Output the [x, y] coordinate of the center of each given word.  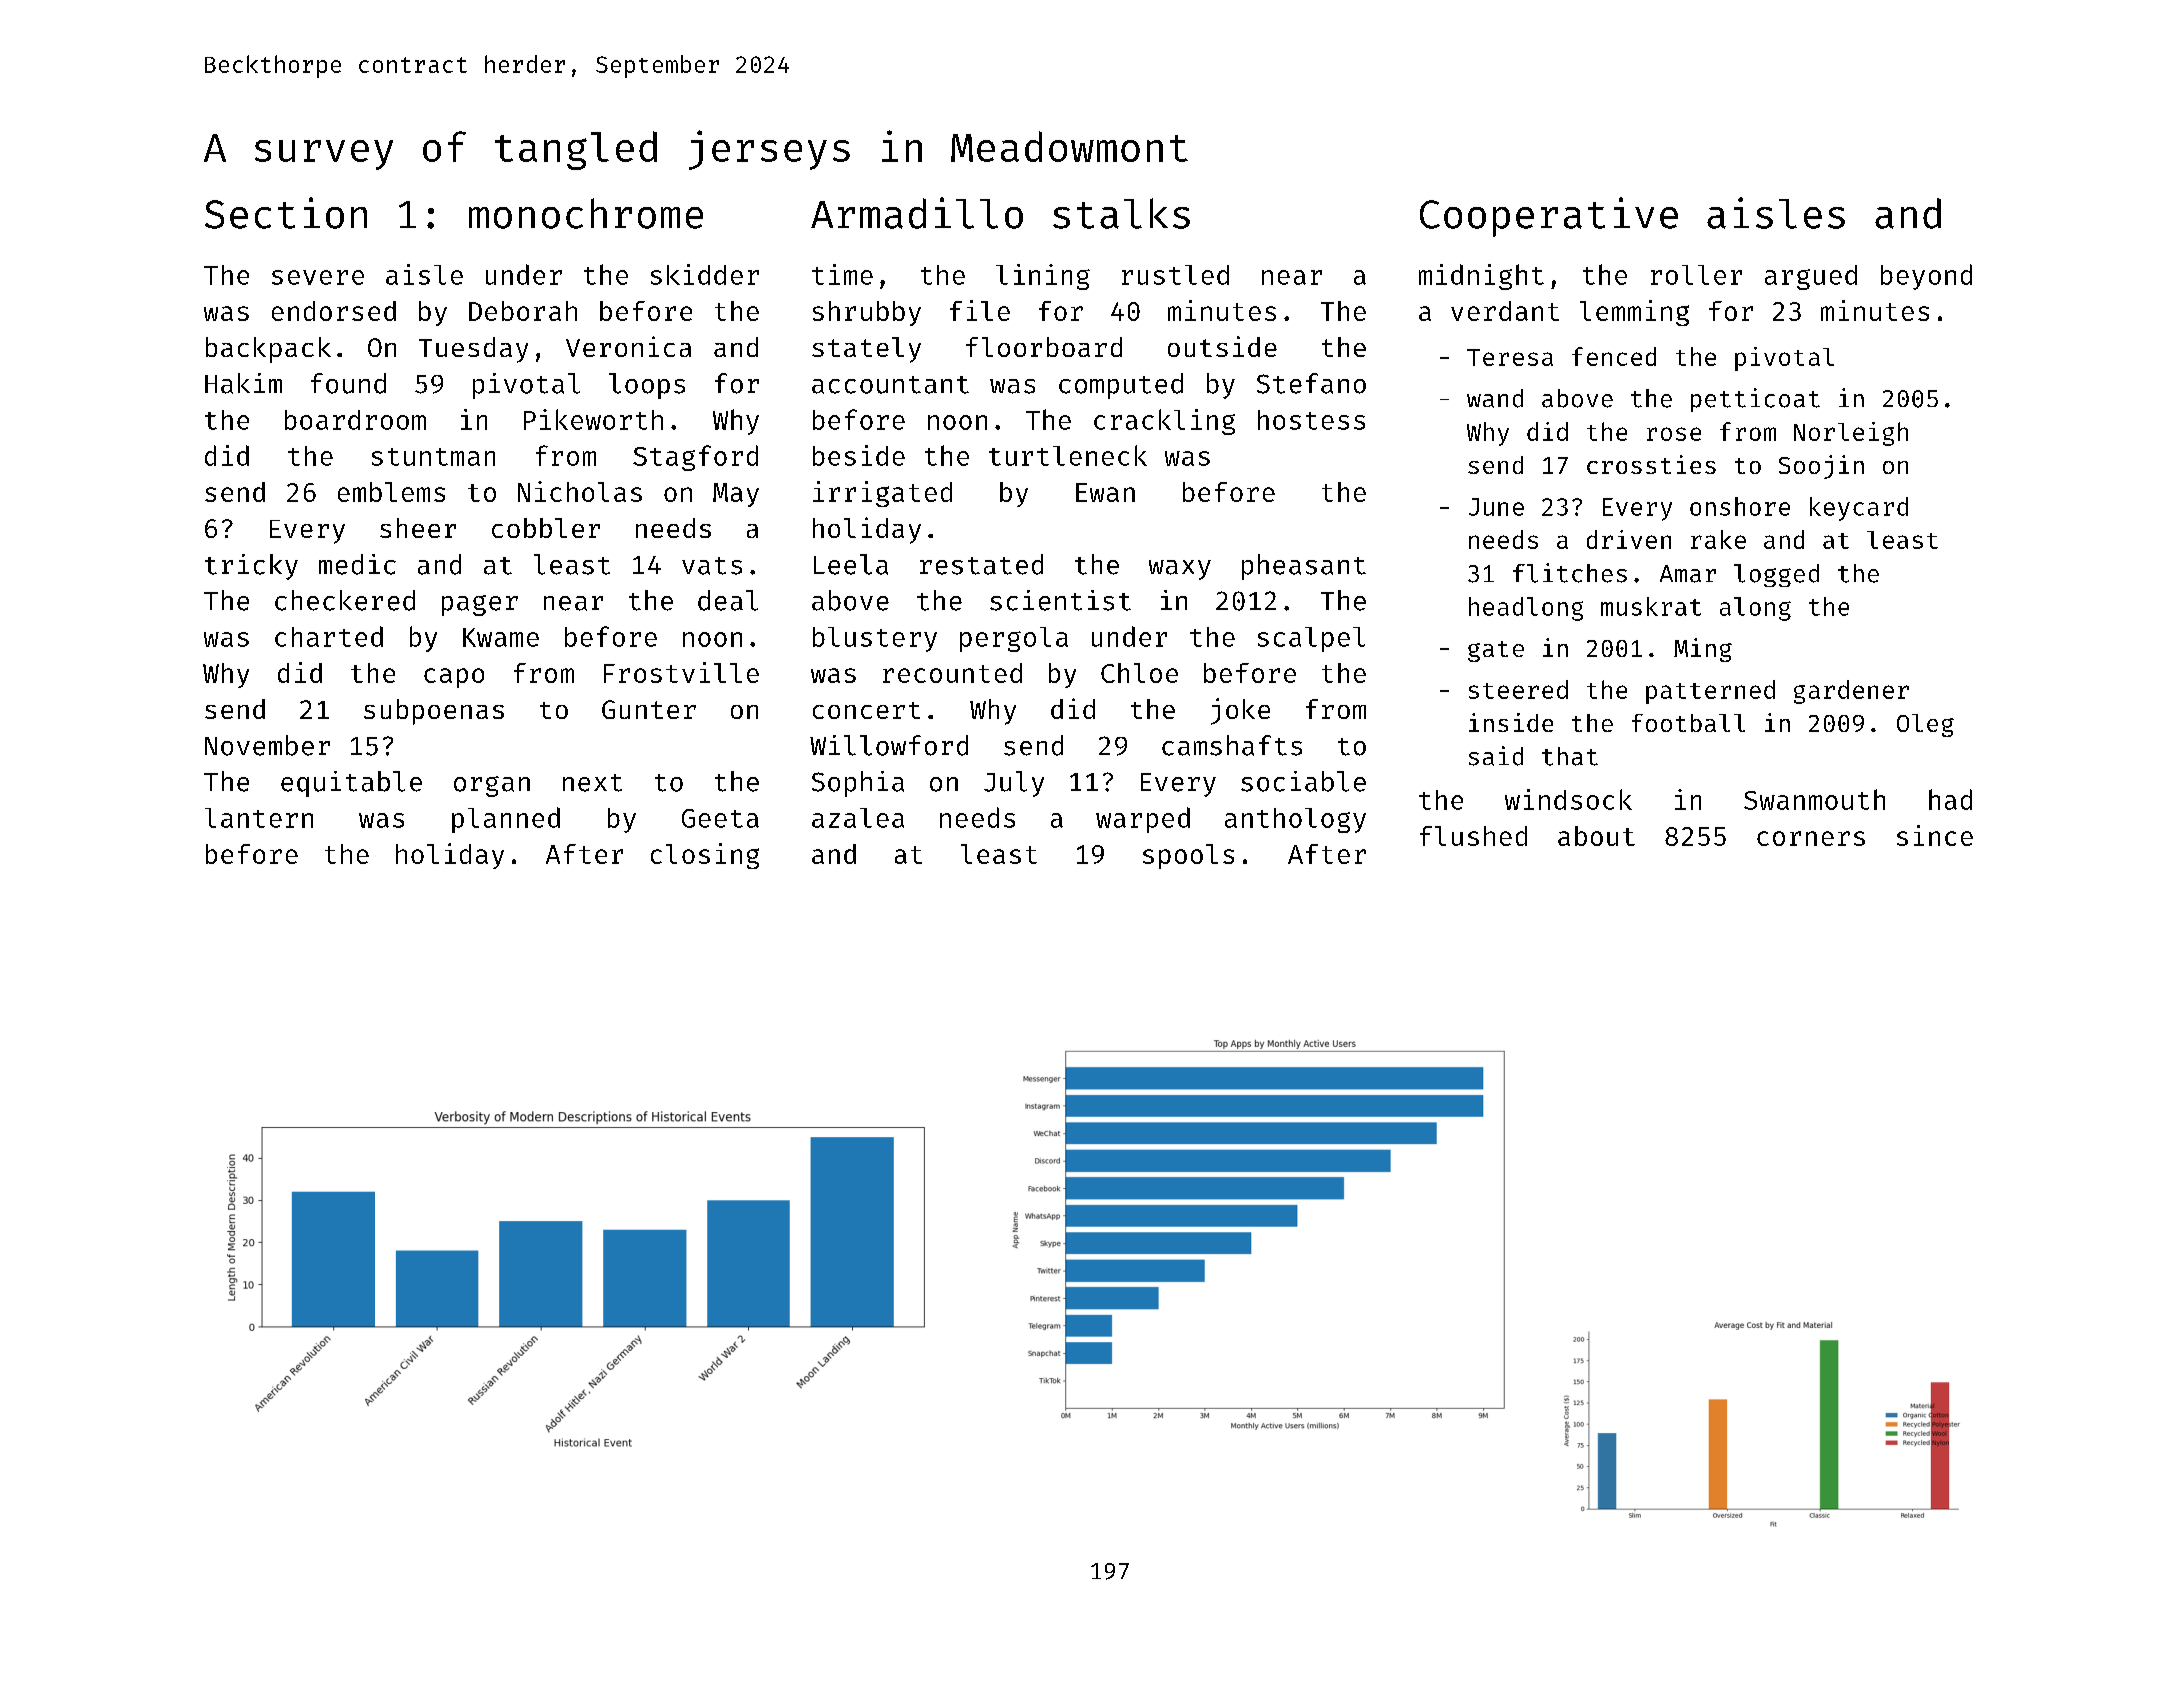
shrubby [867, 313]
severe [318, 277]
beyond [1926, 277]
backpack [268, 350]
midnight [1481, 277]
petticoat [1755, 400]
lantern [259, 818]
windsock [1568, 799]
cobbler [546, 528]
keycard [1859, 509]
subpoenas [434, 712]
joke [1240, 711]
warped [1143, 820]
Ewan [1105, 492]
